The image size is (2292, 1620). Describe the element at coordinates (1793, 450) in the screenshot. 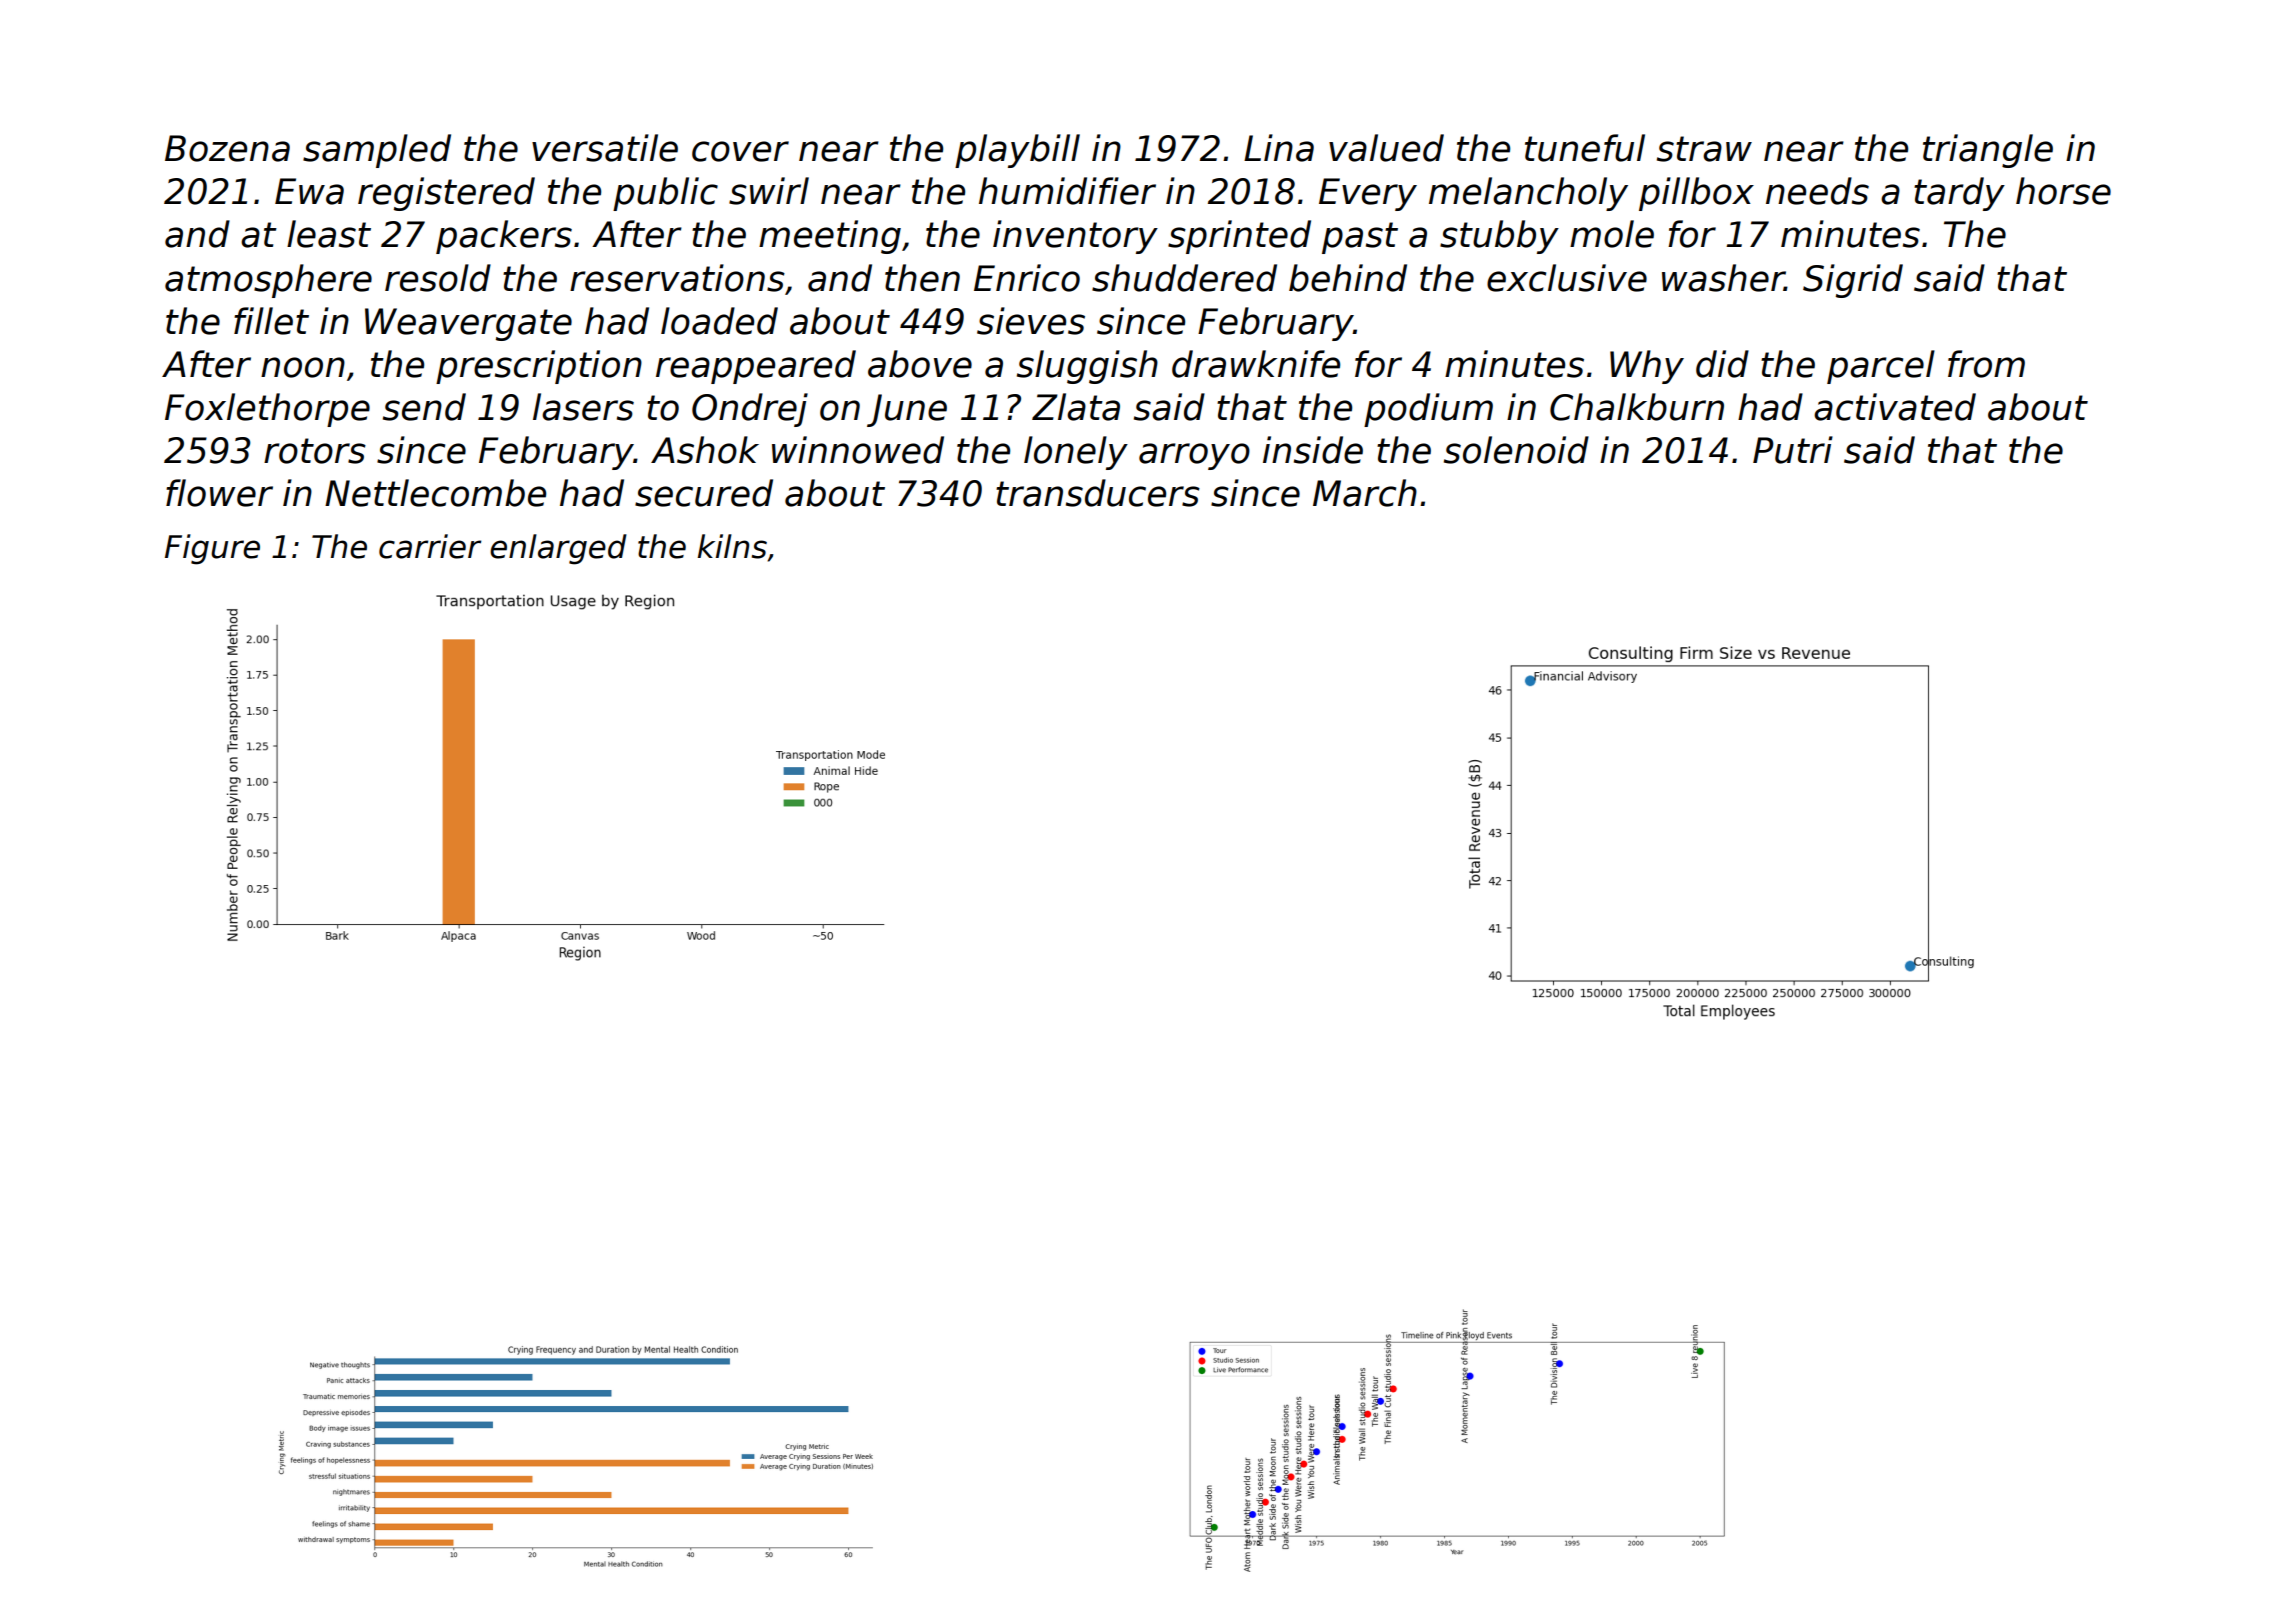

I see `Putri` at that location.
